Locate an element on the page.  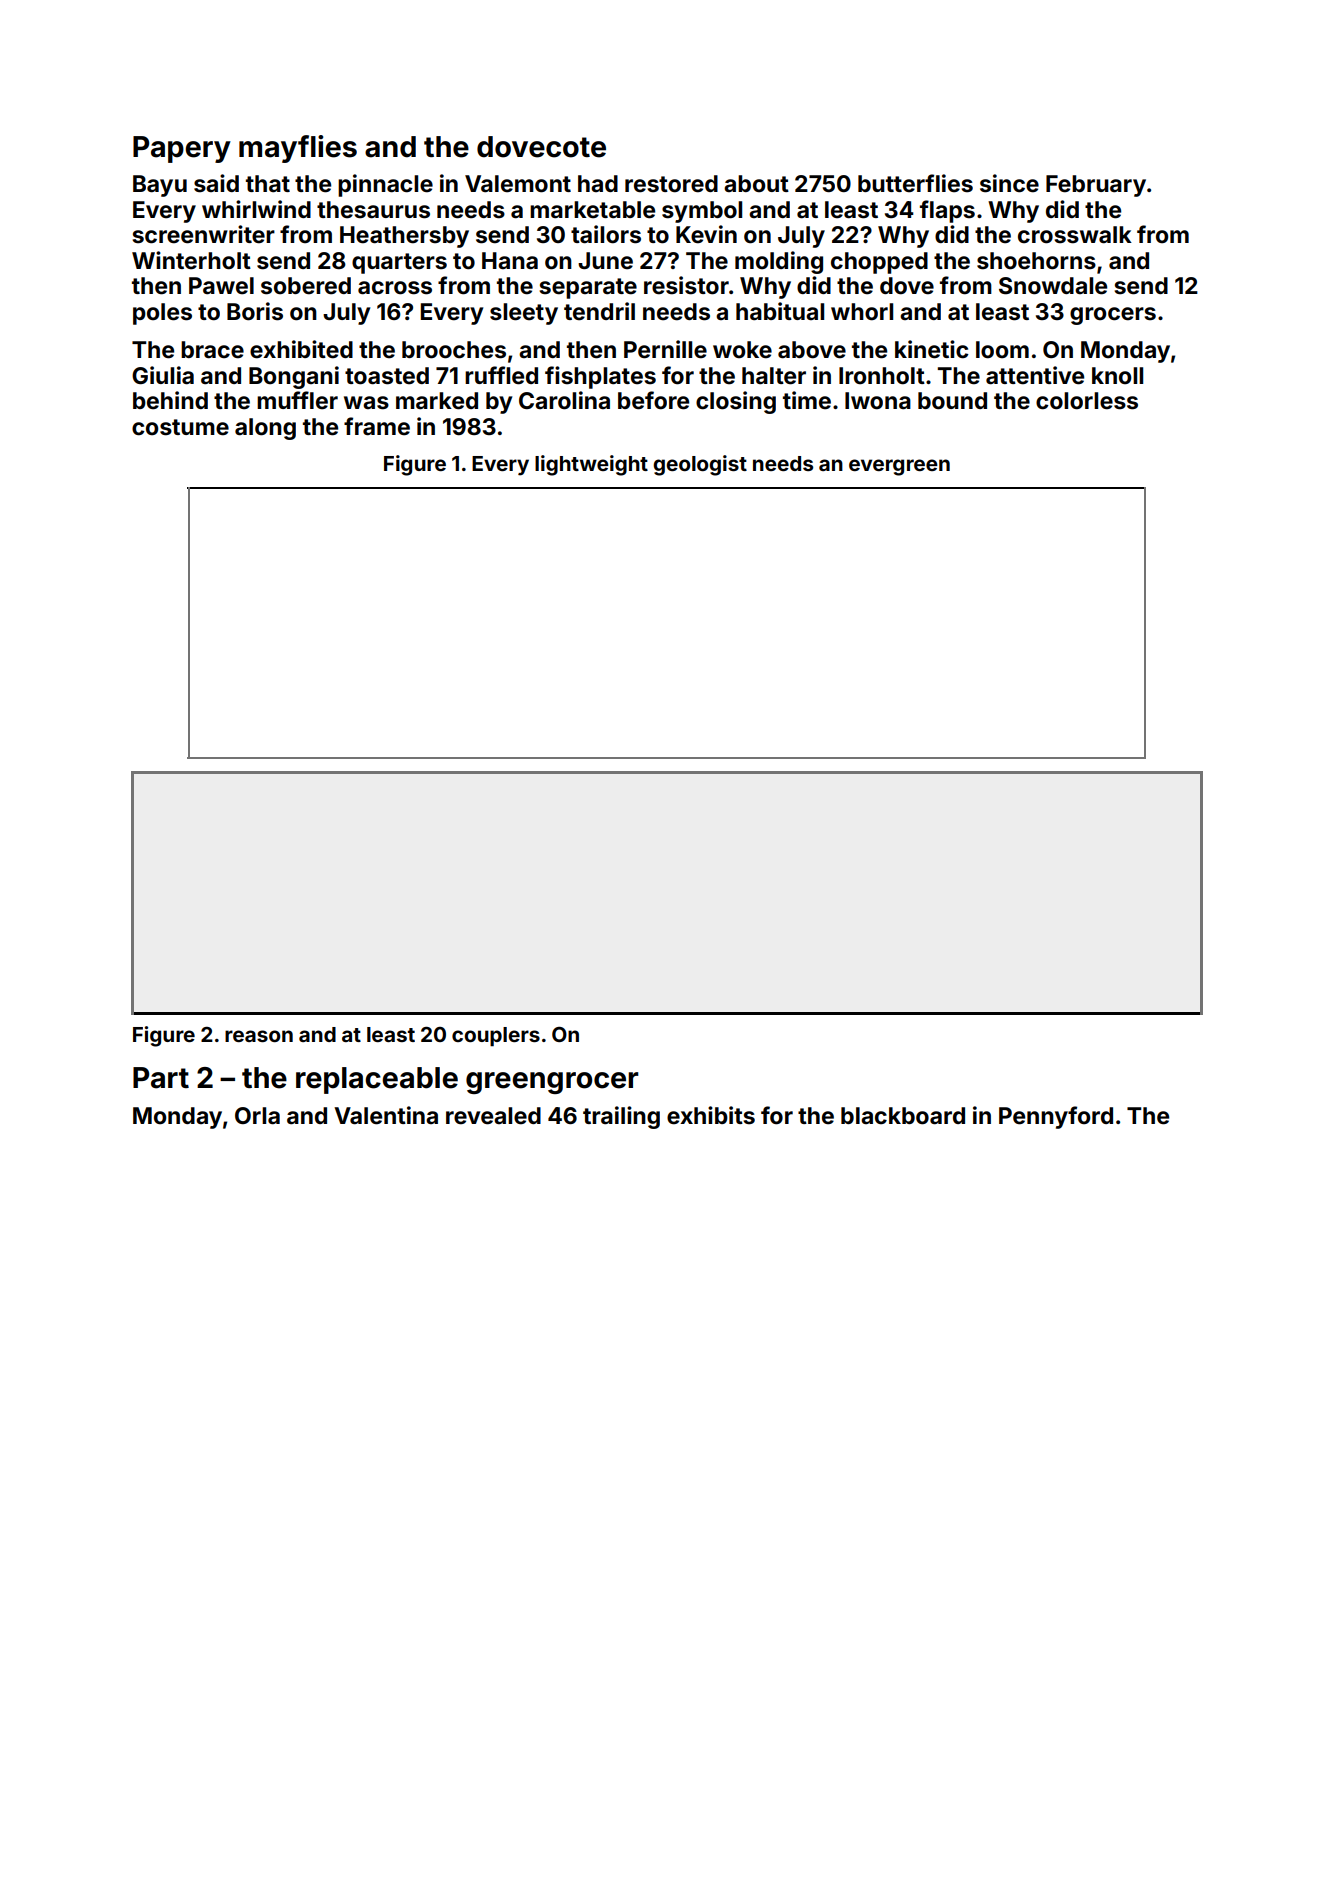
pinnacle is located at coordinates (385, 185).
